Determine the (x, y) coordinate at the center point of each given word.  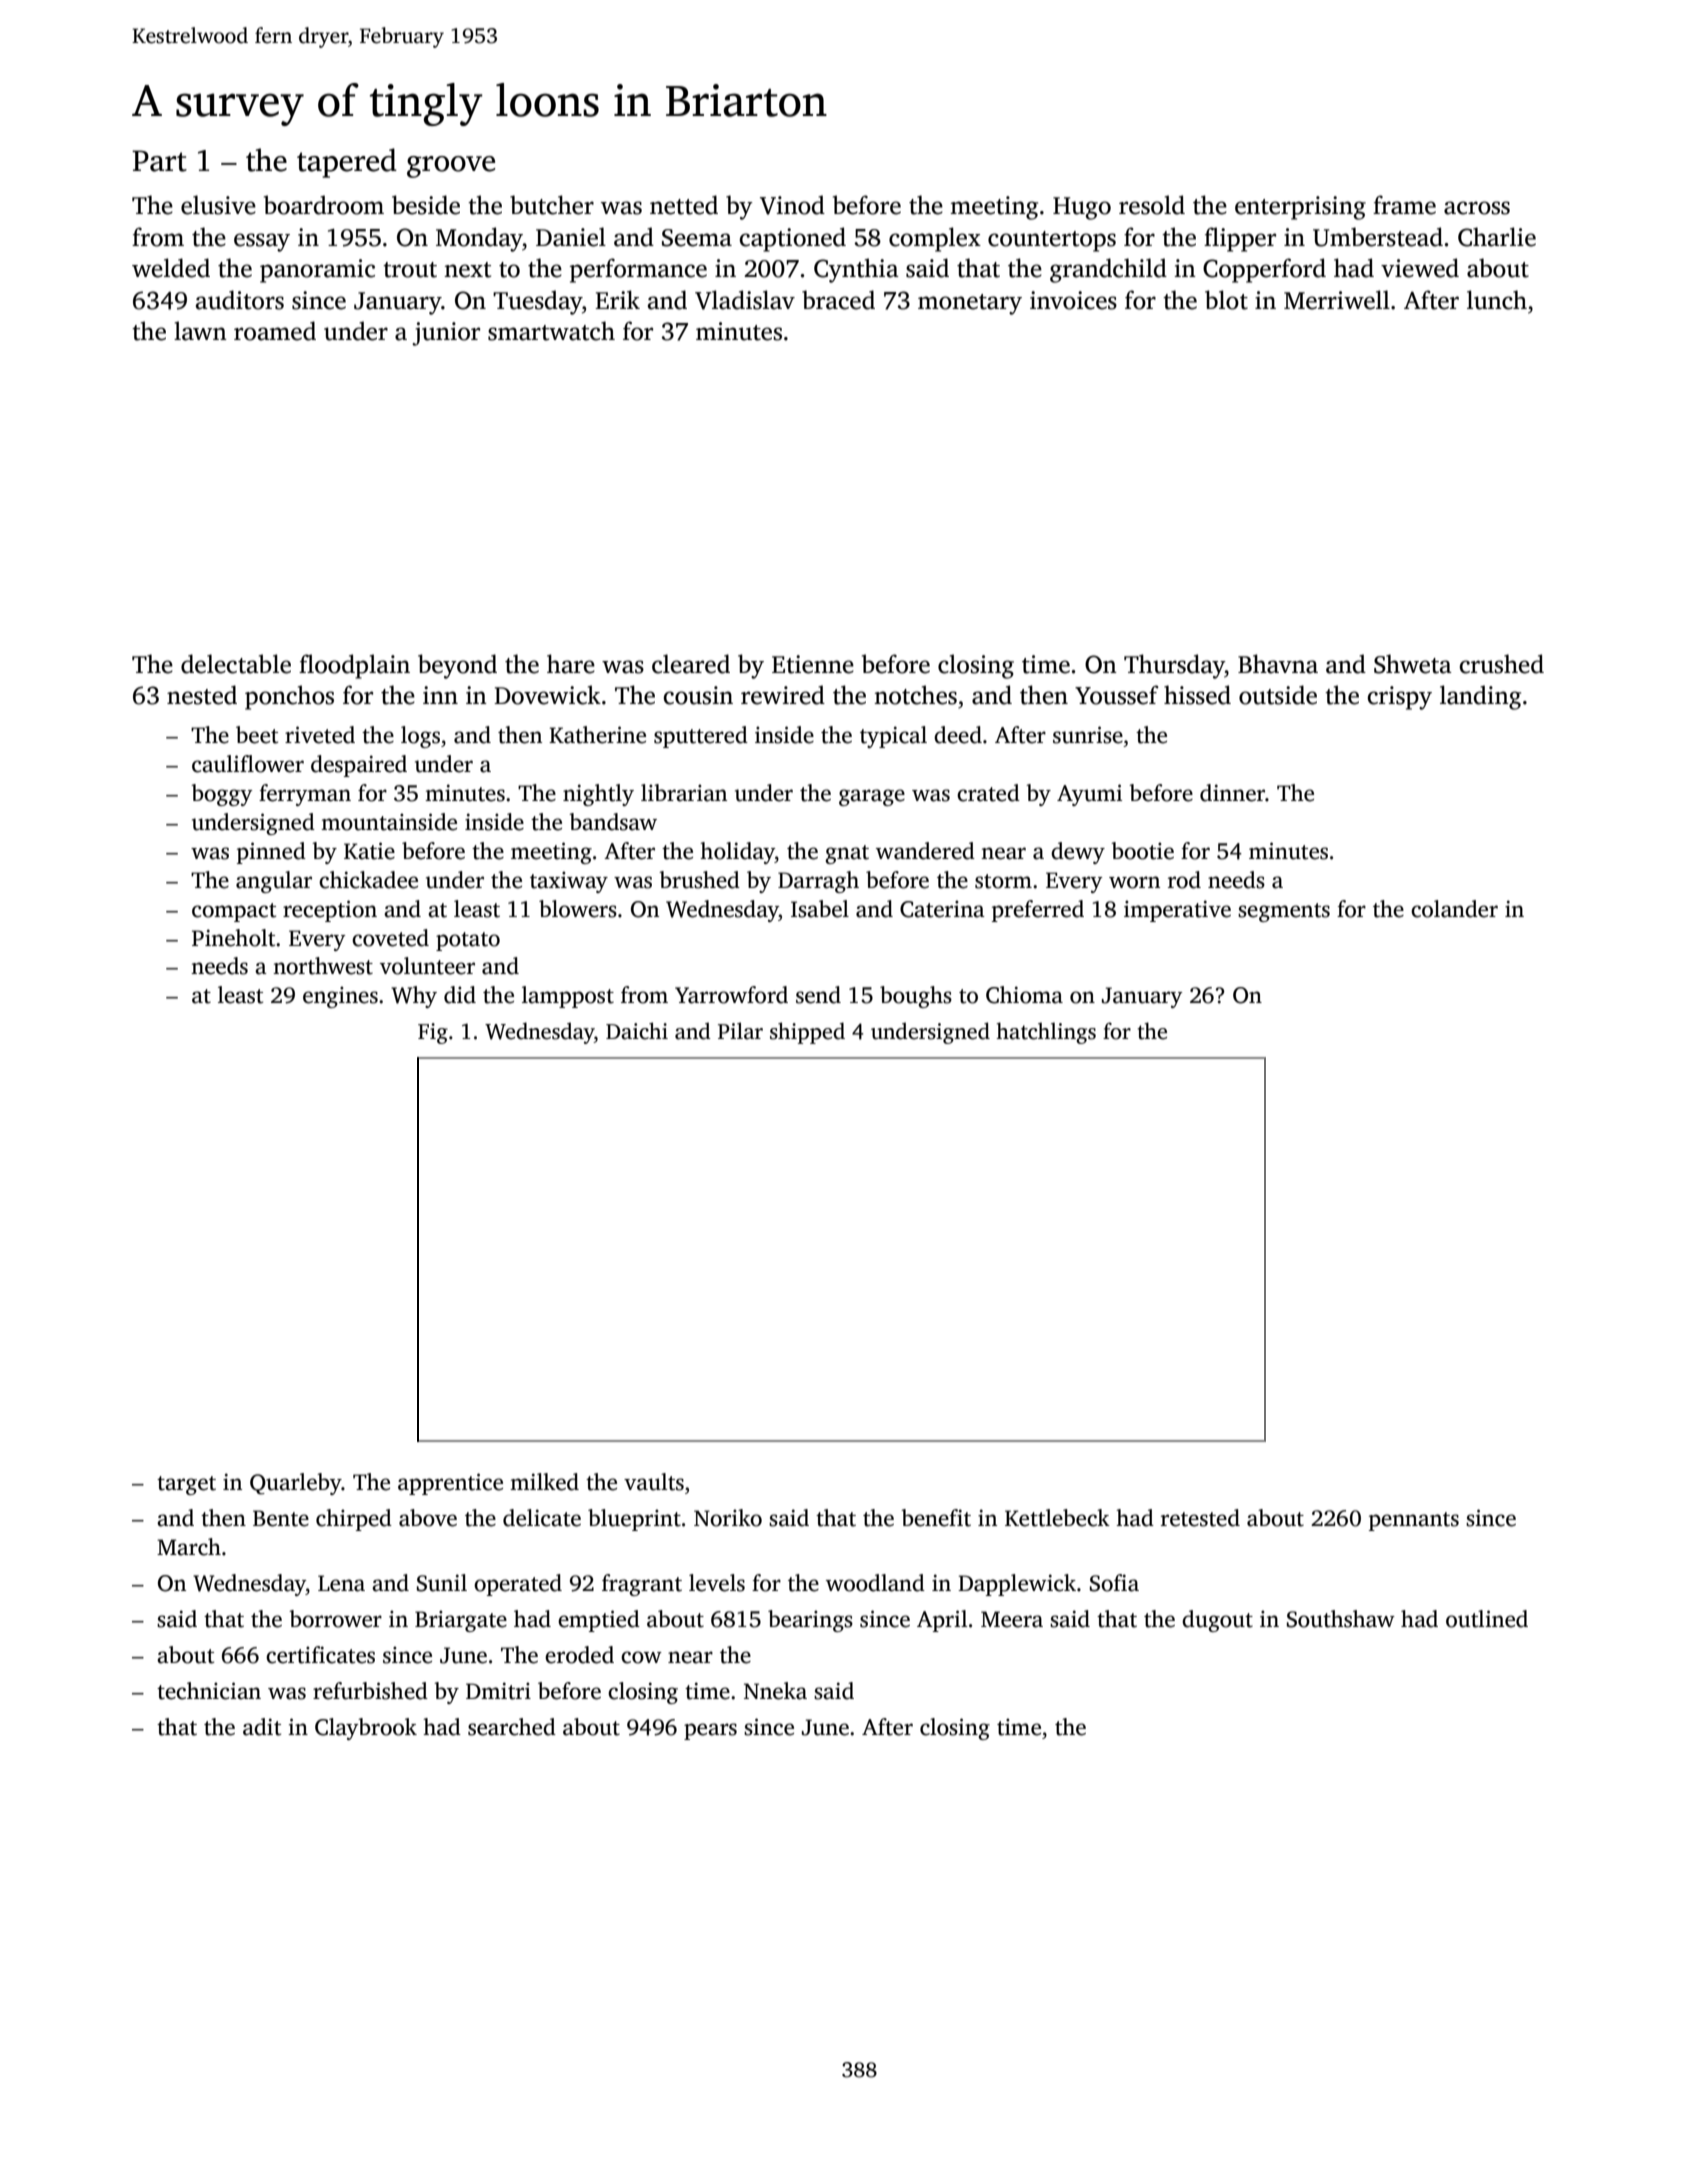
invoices (1073, 300)
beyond (457, 666)
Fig (433, 1033)
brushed (699, 880)
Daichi (637, 1031)
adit (262, 1727)
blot (1226, 300)
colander (1454, 909)
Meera (1012, 1619)
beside (426, 205)
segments (1284, 912)
